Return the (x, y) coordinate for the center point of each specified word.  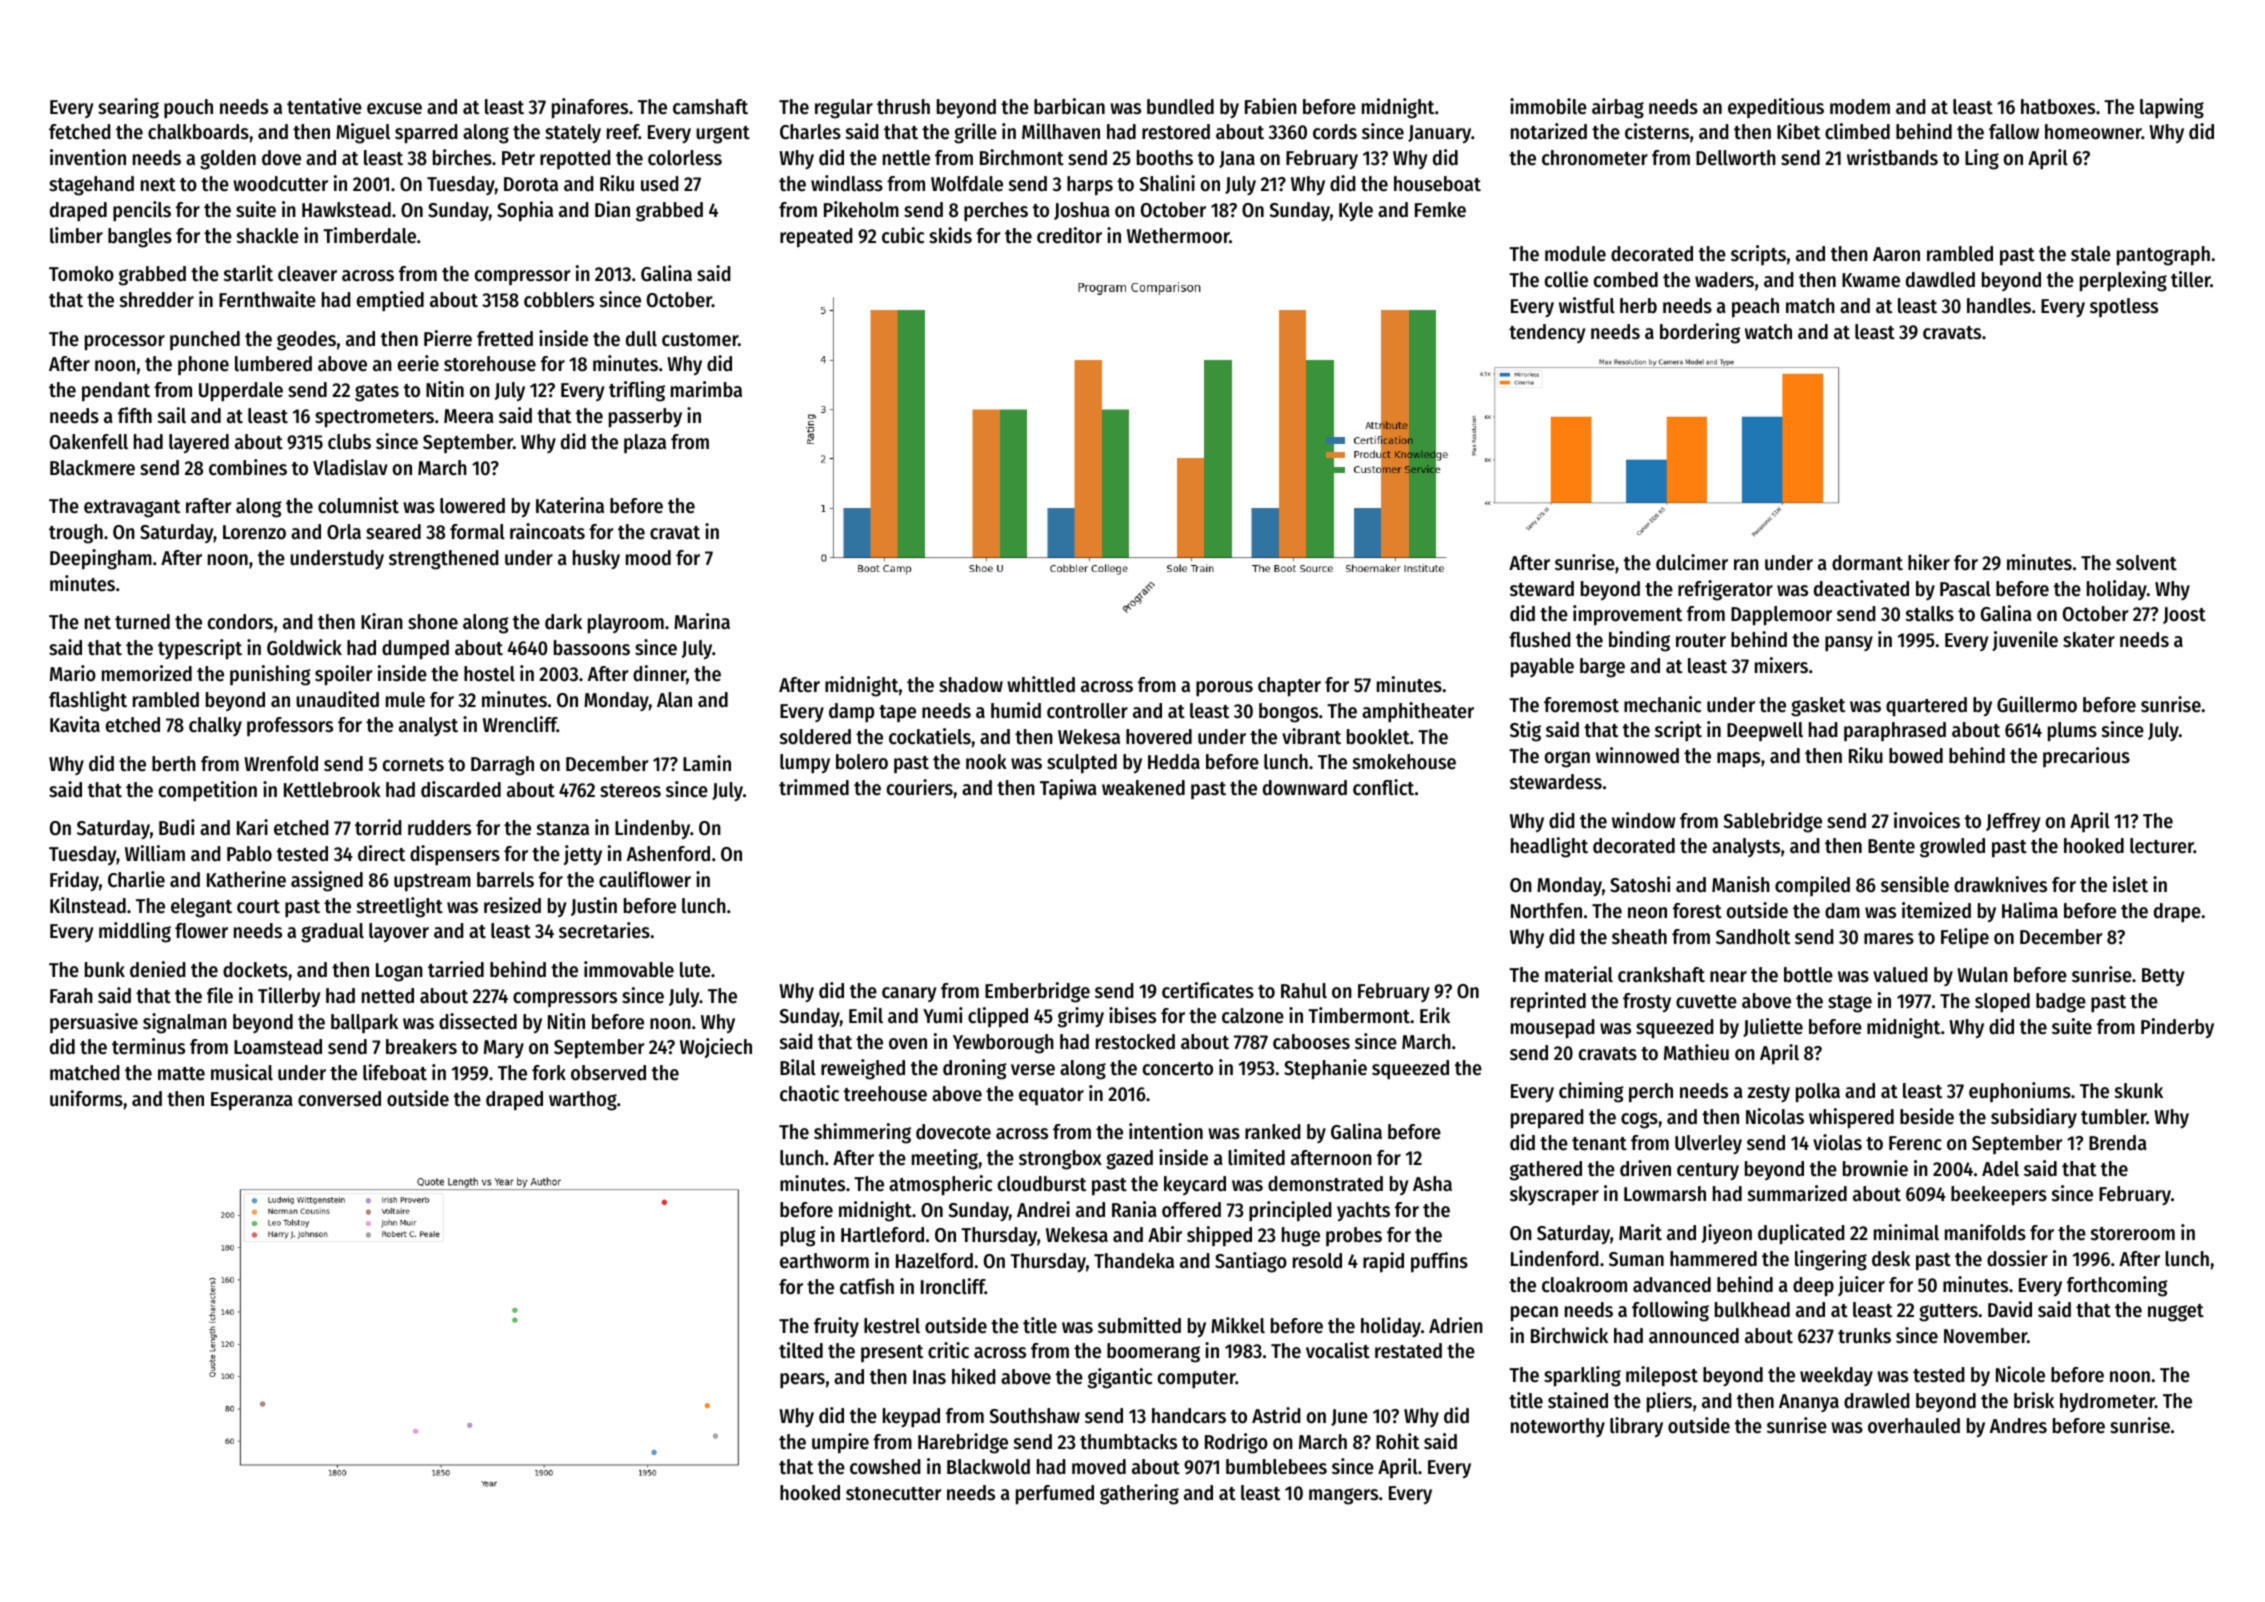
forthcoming (2117, 1286)
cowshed (885, 1467)
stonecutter (893, 1494)
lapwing (2172, 108)
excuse (394, 109)
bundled (1180, 107)
